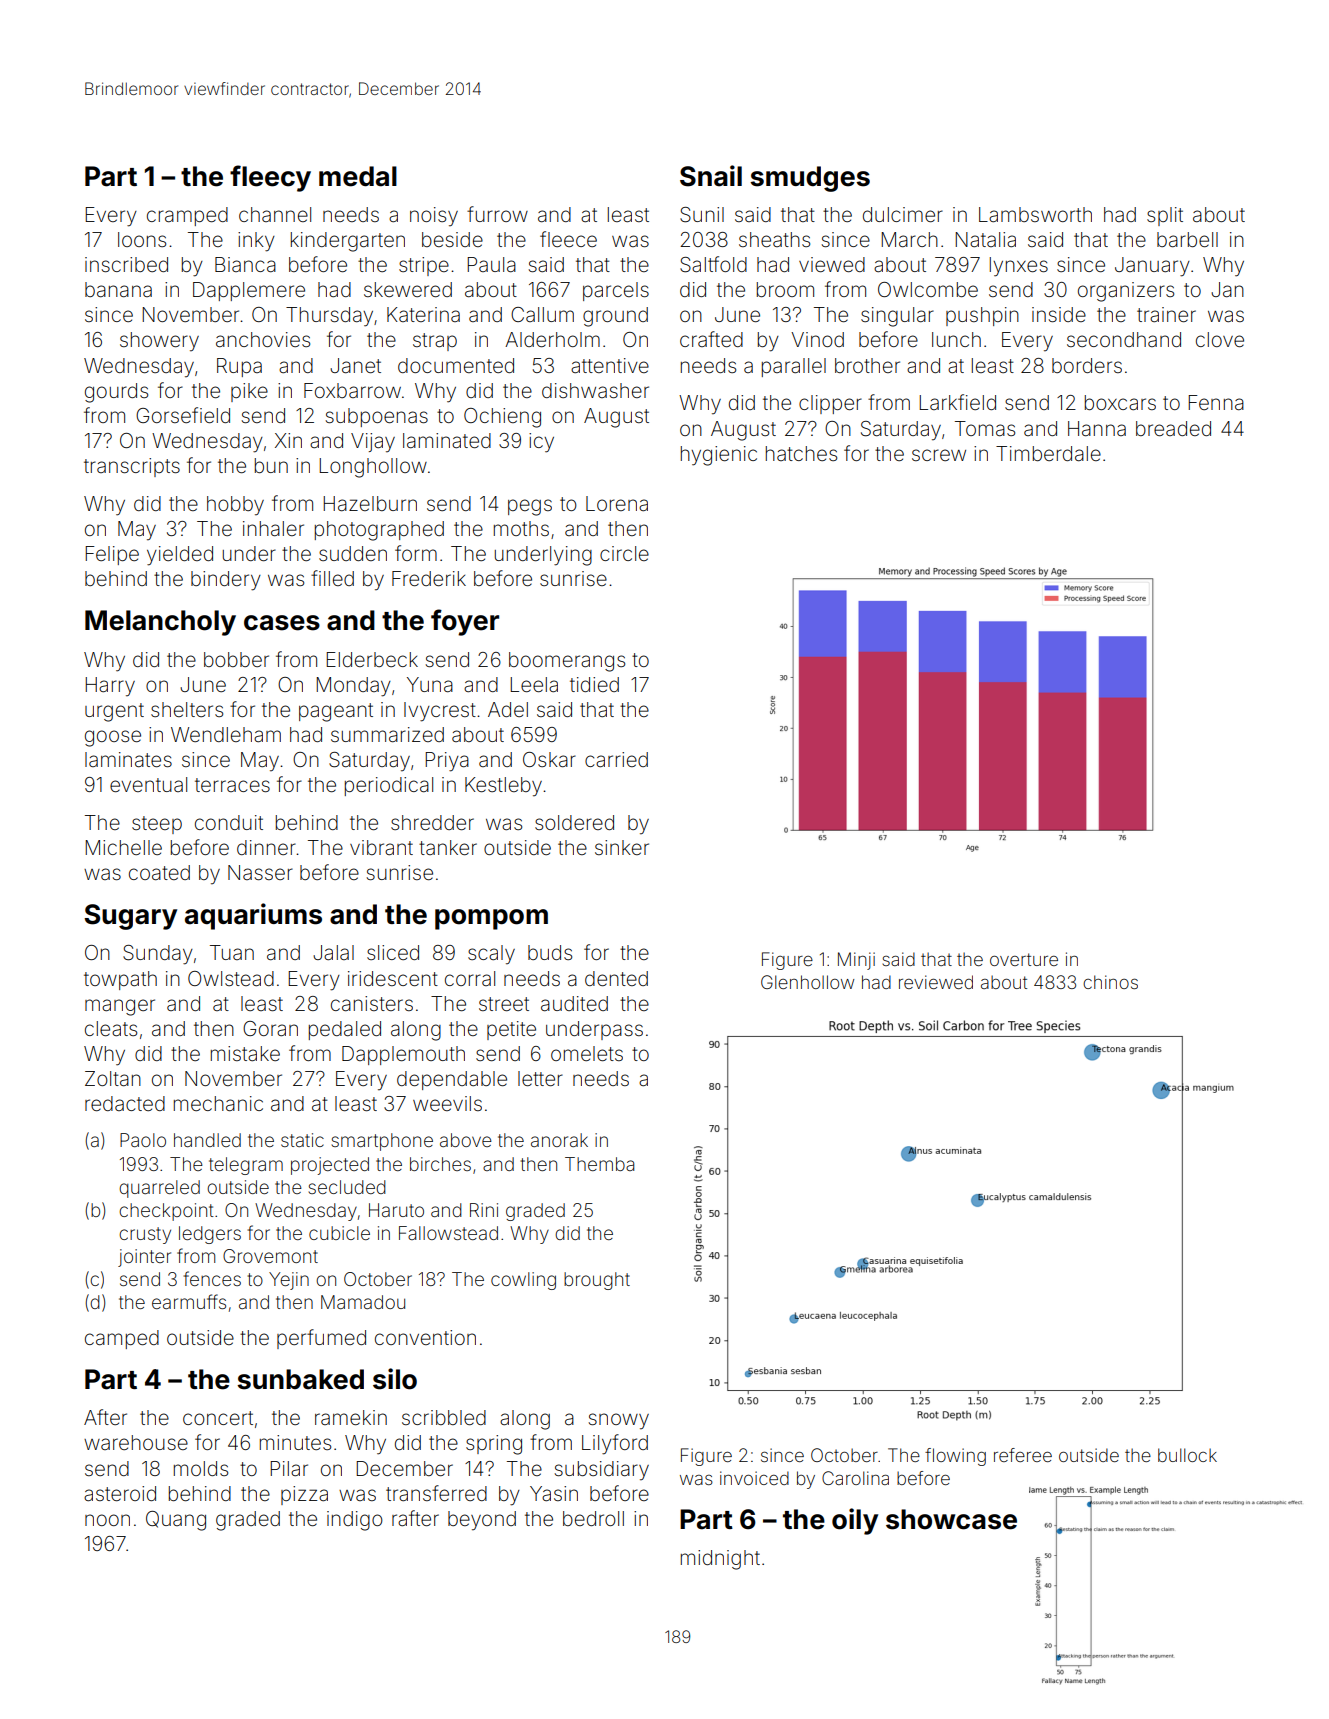 This page has height=1719, width=1329. I want to click on chinos, so click(1110, 982).
